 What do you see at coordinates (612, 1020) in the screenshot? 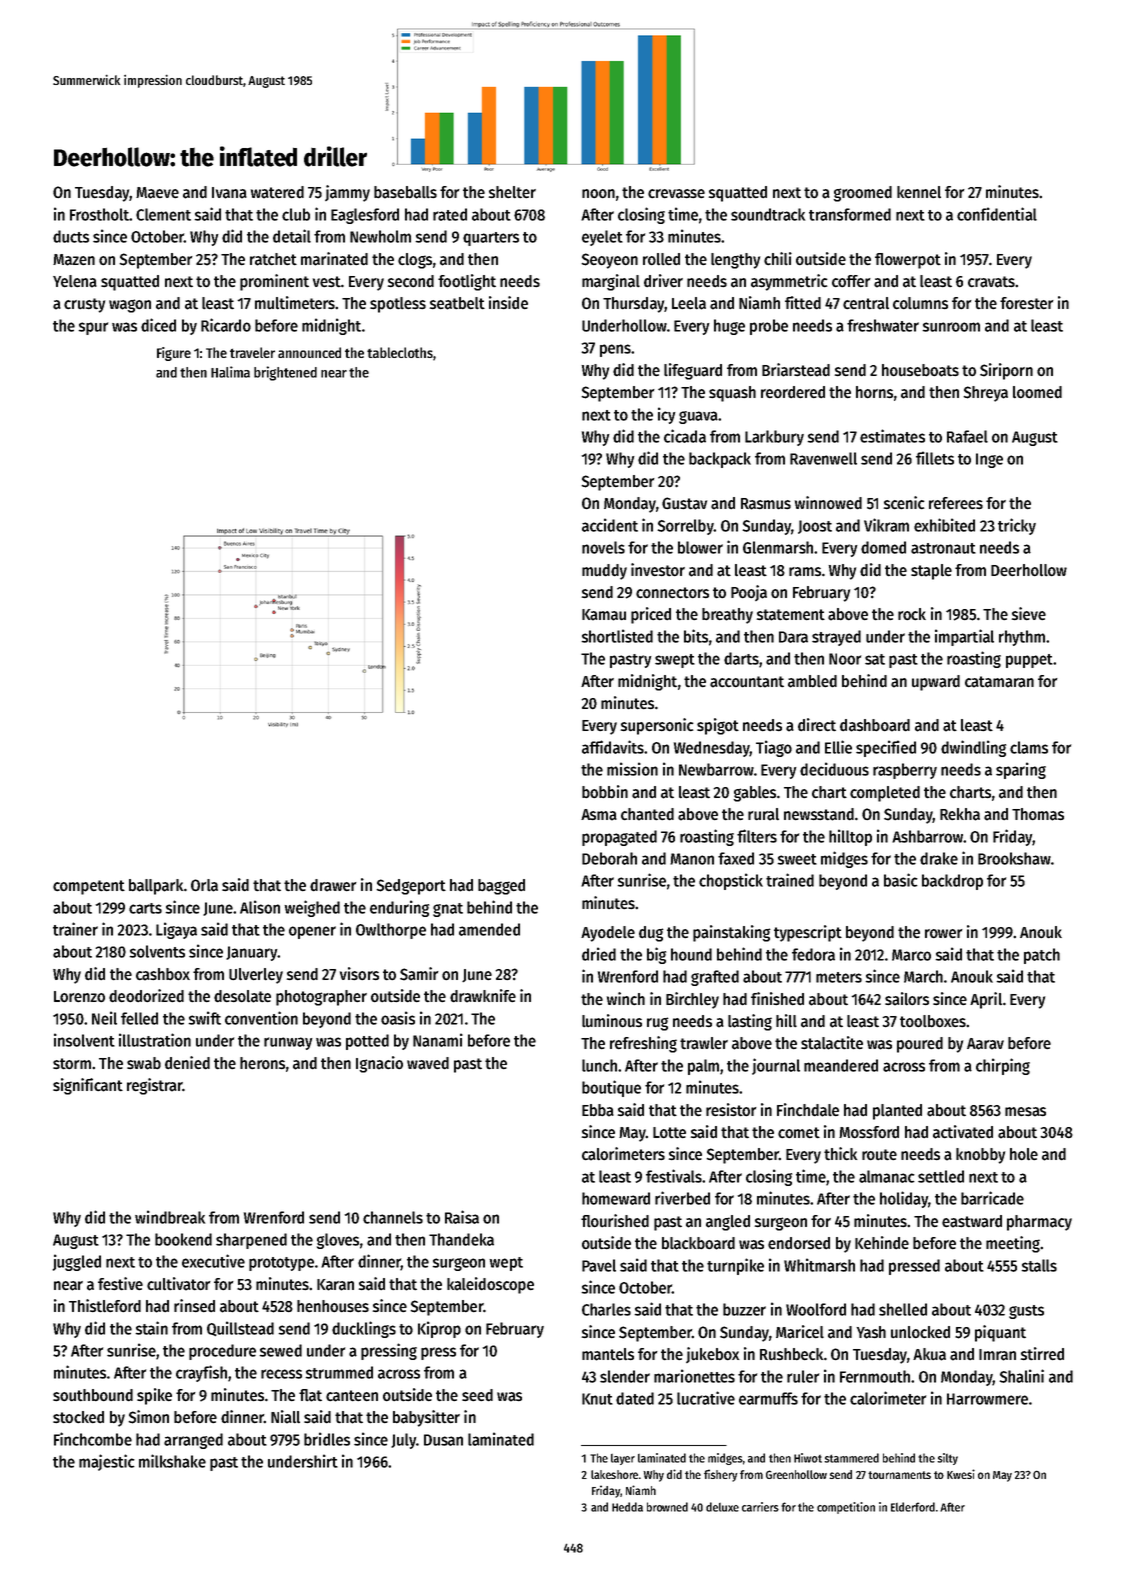
I see `luminous` at bounding box center [612, 1020].
